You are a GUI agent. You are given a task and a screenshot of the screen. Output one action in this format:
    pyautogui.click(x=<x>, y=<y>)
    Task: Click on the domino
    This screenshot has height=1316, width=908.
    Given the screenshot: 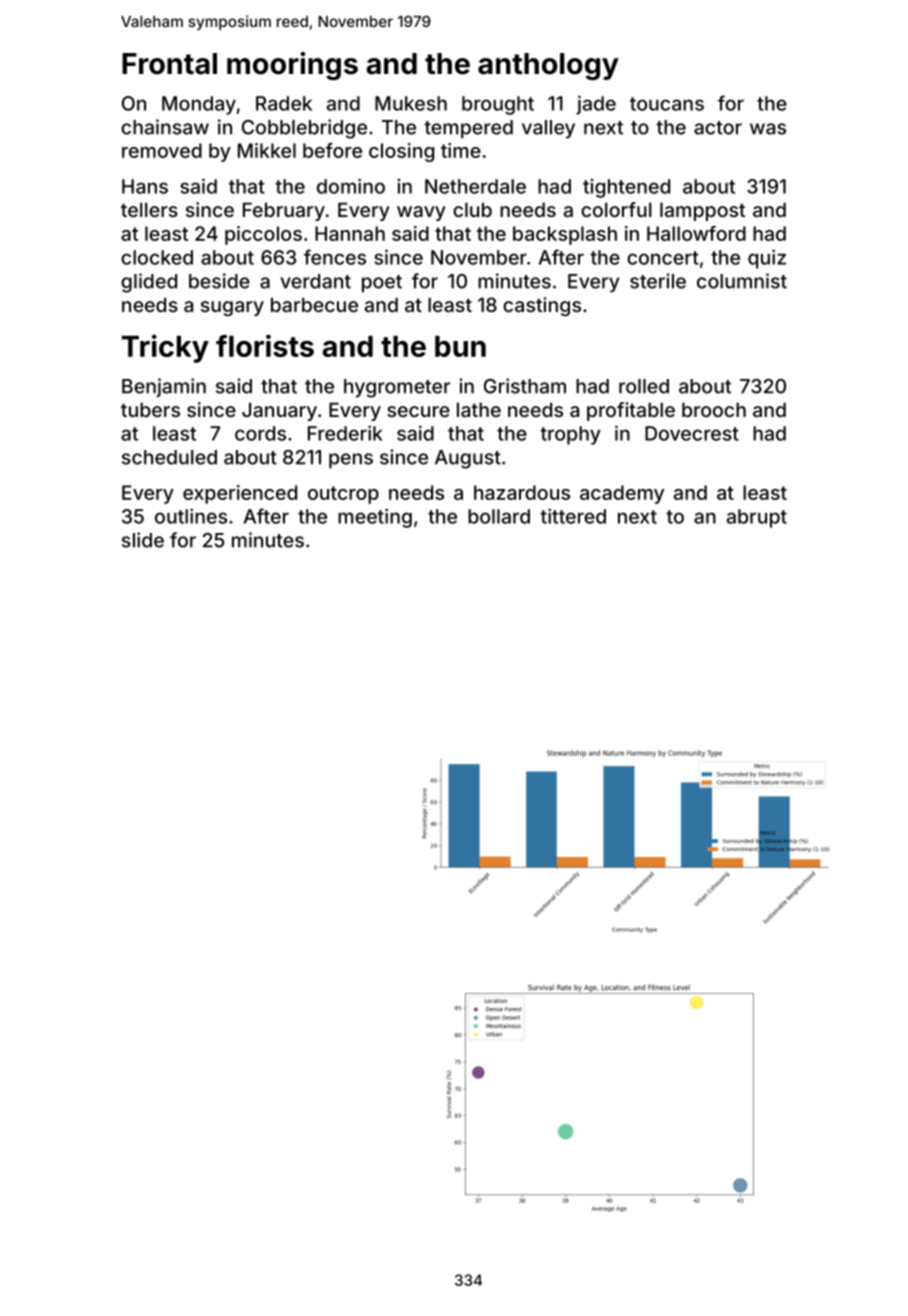 What is the action you would take?
    pyautogui.click(x=351, y=186)
